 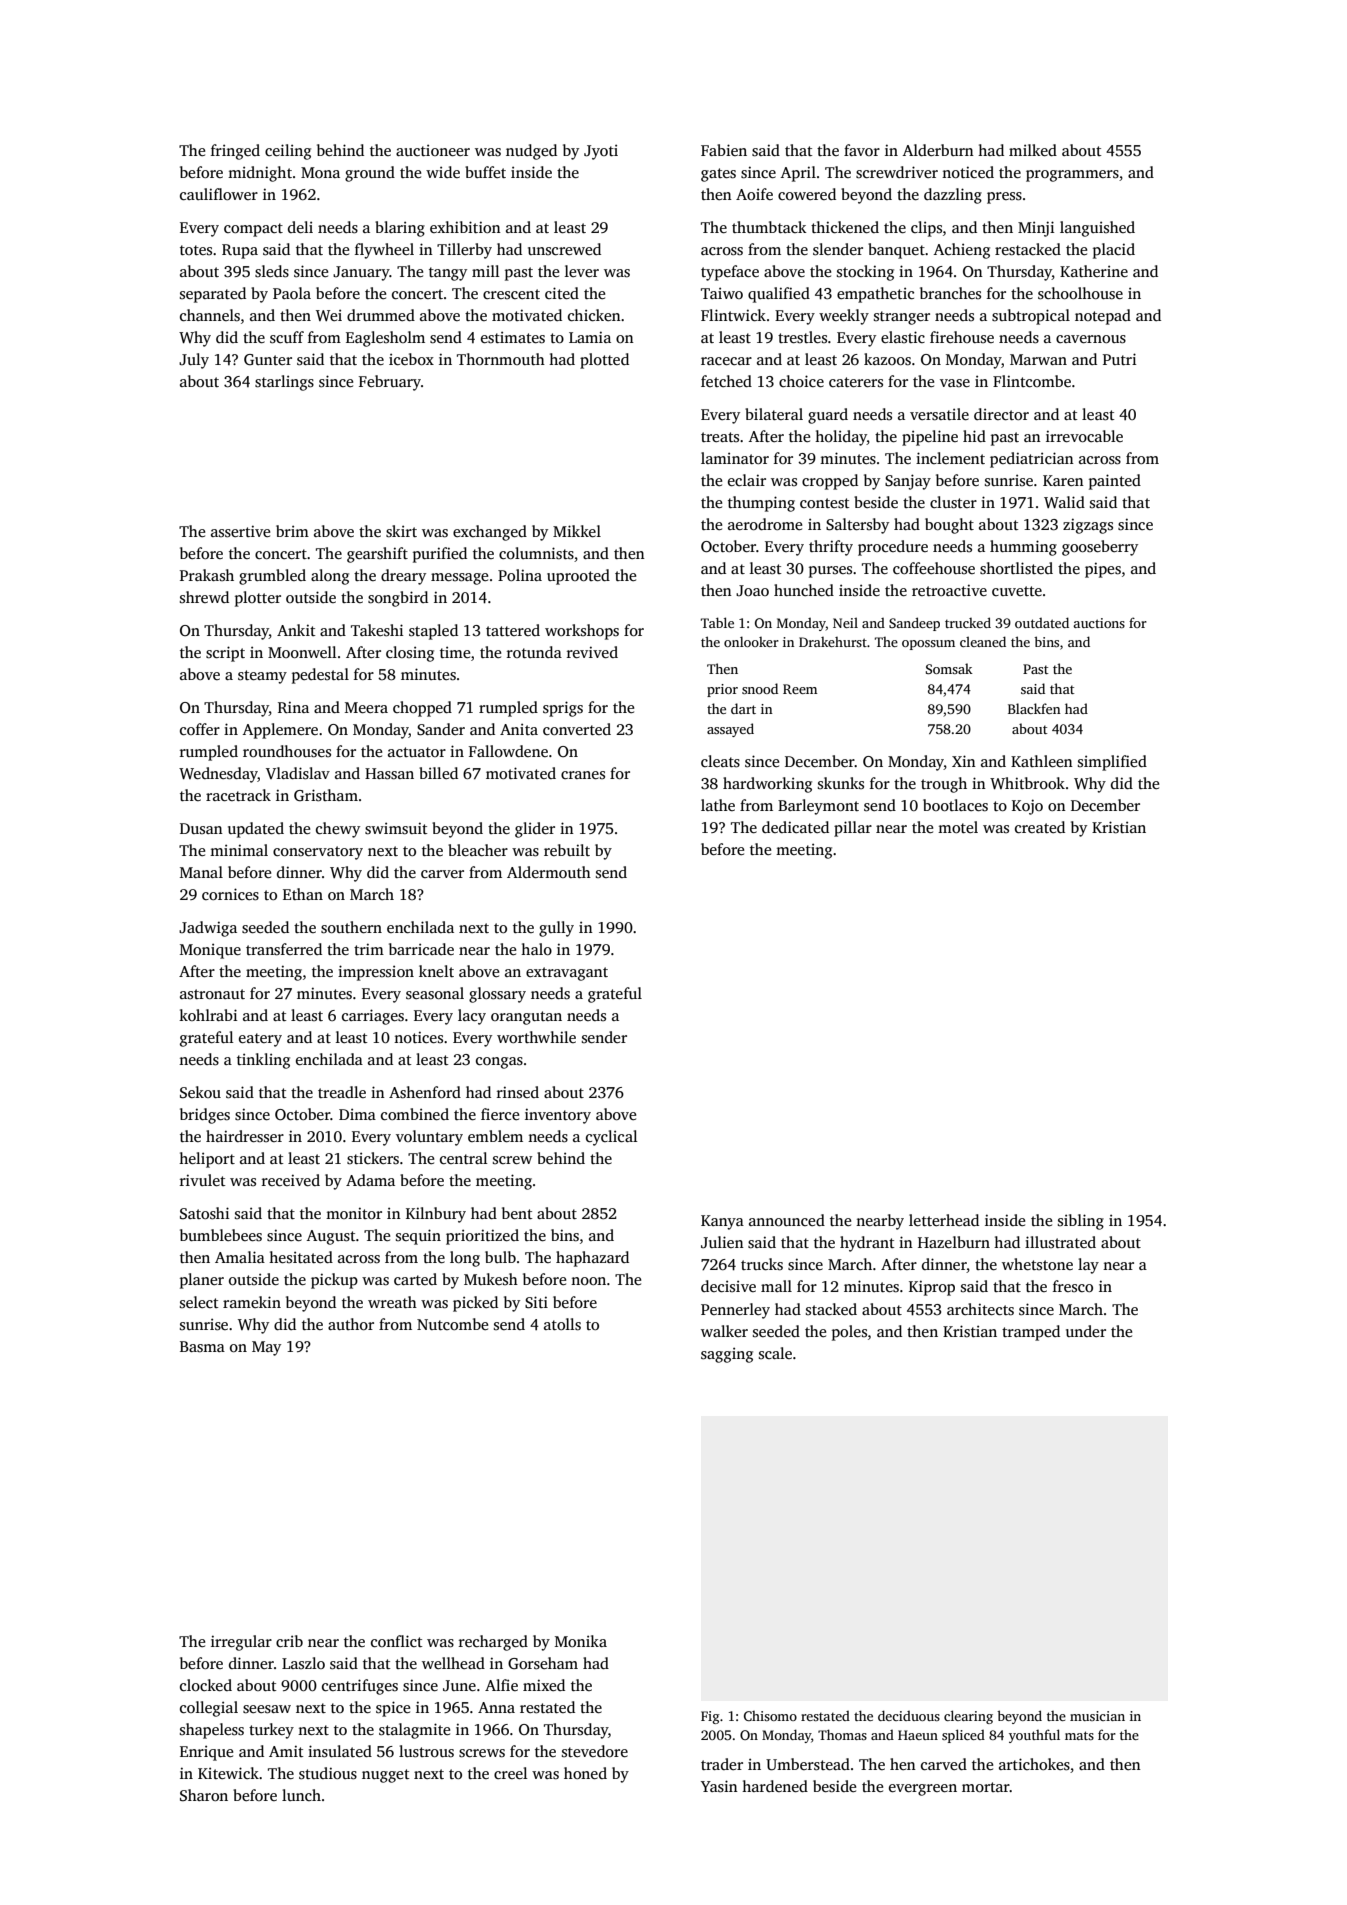 What do you see at coordinates (396, 828) in the screenshot?
I see `swimsuit` at bounding box center [396, 828].
